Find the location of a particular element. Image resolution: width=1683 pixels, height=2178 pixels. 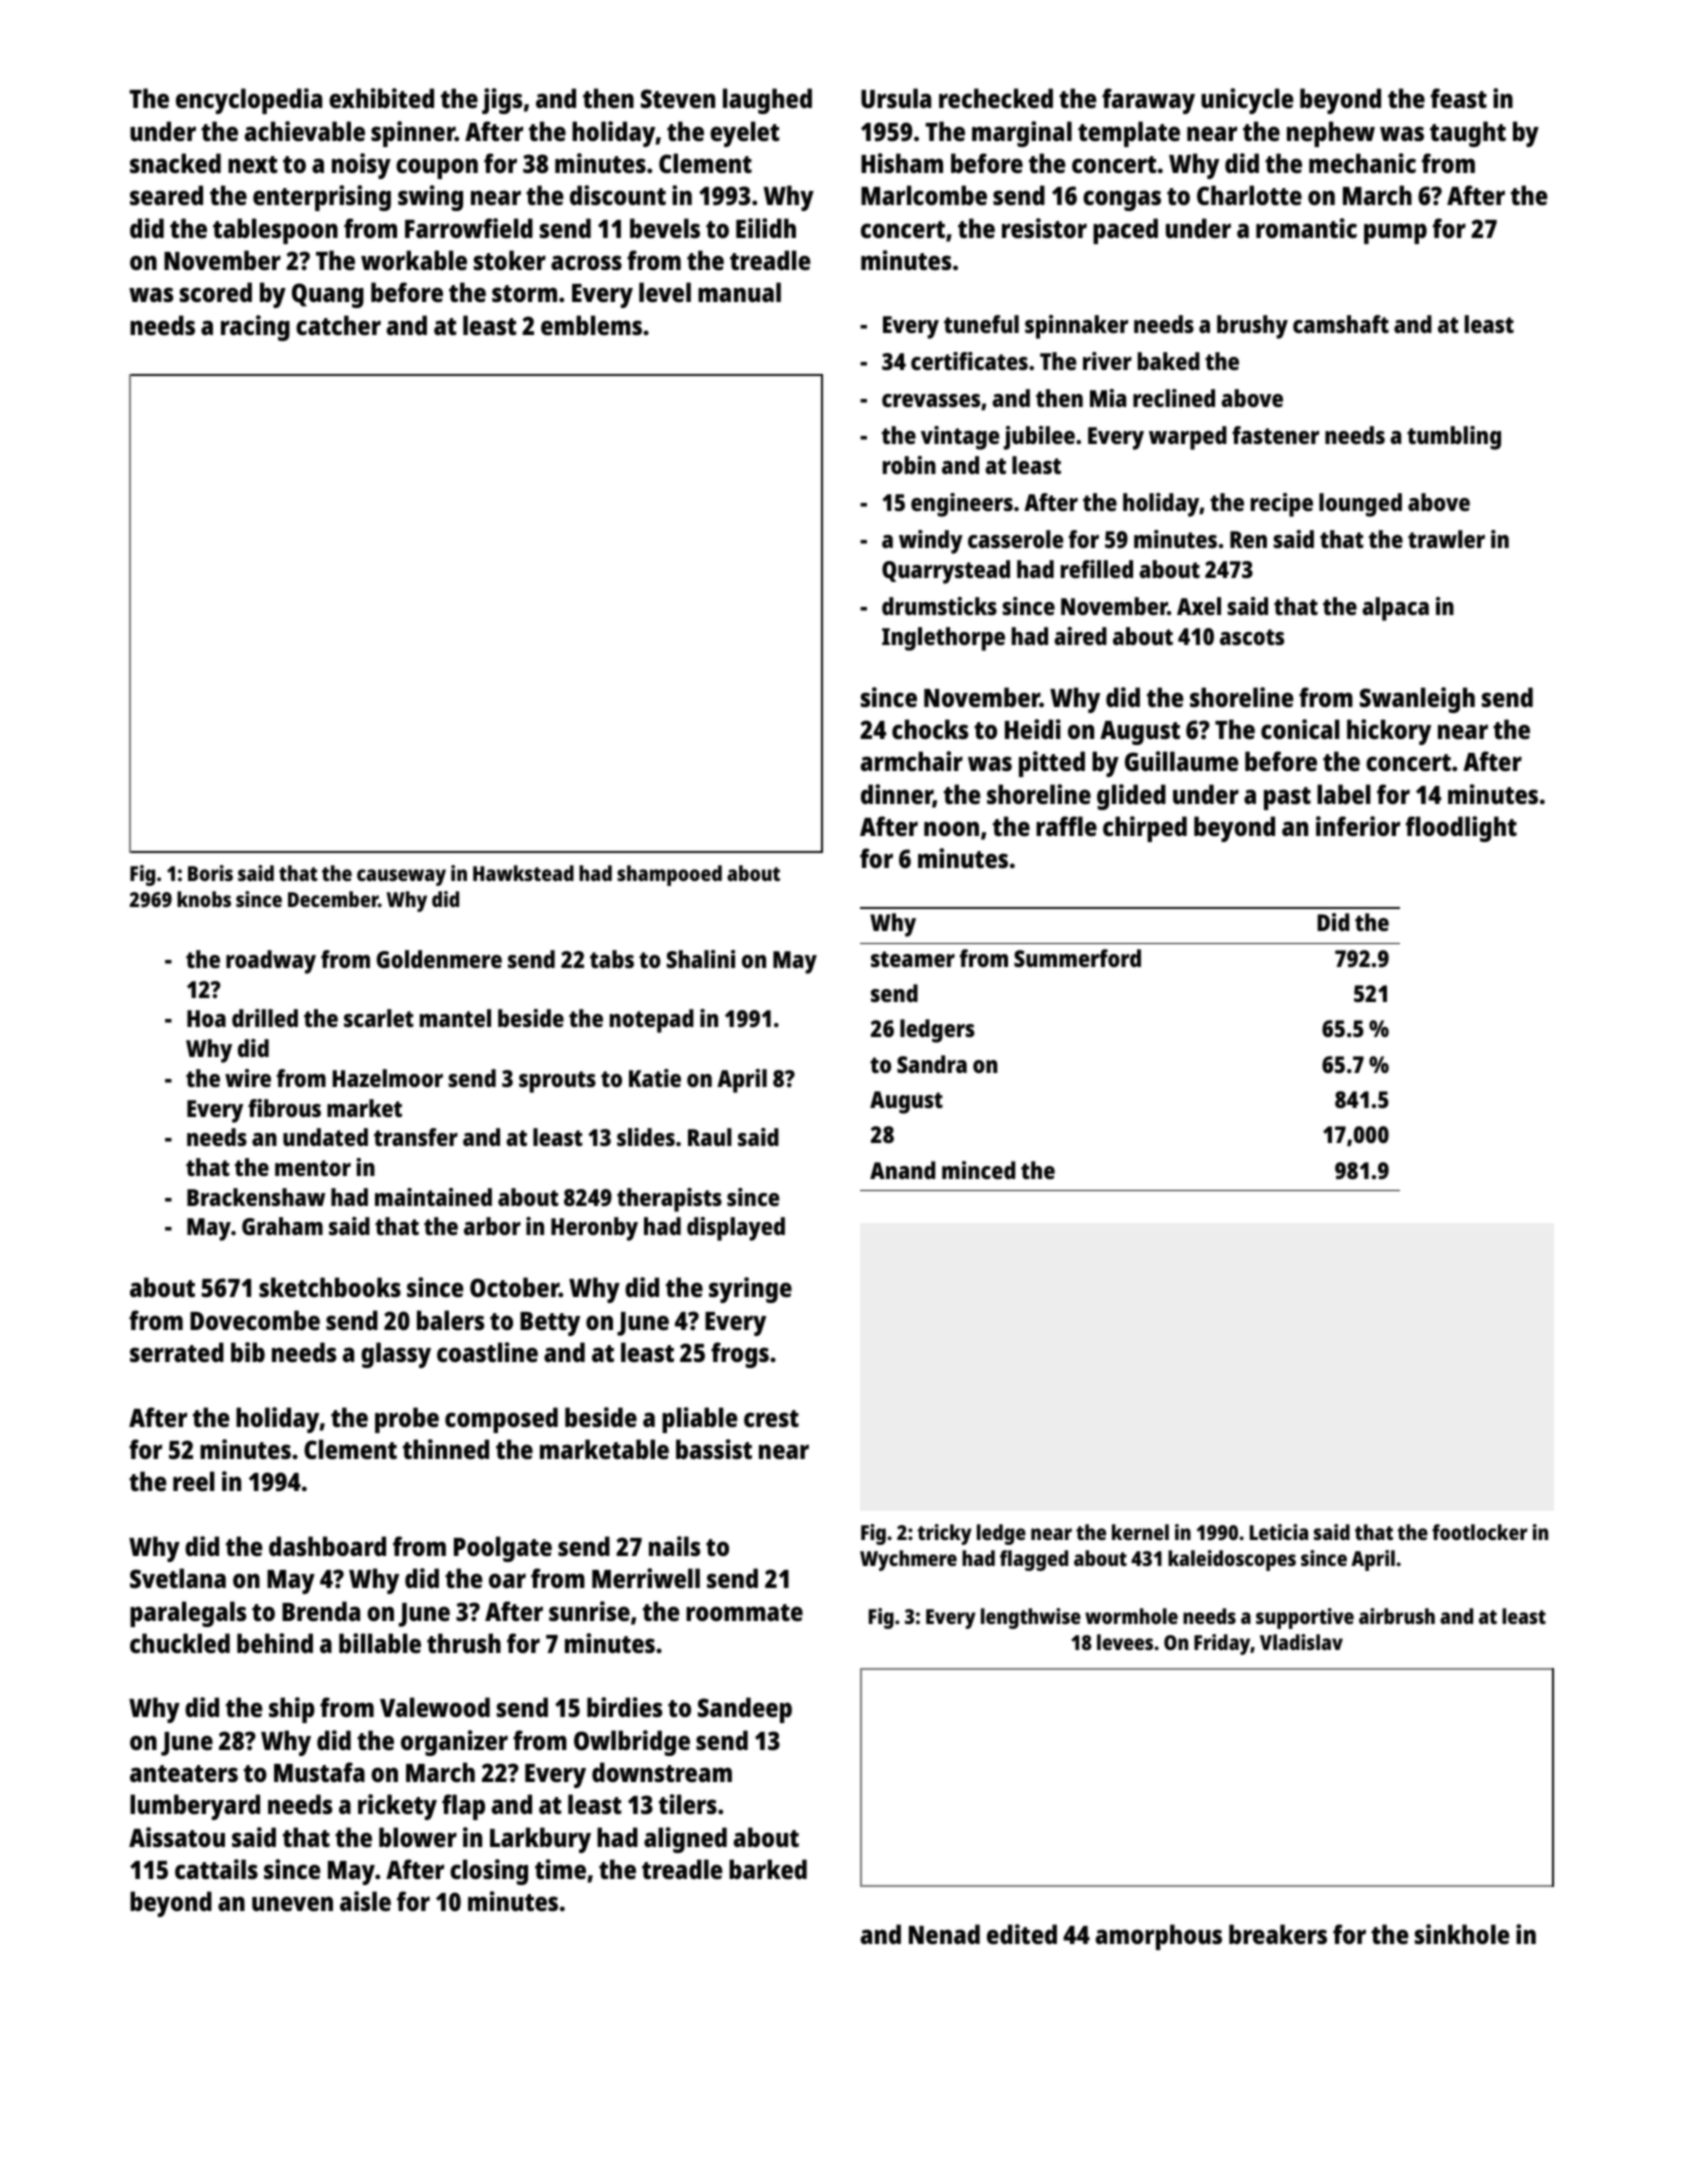

floodlight is located at coordinates (1461, 829).
